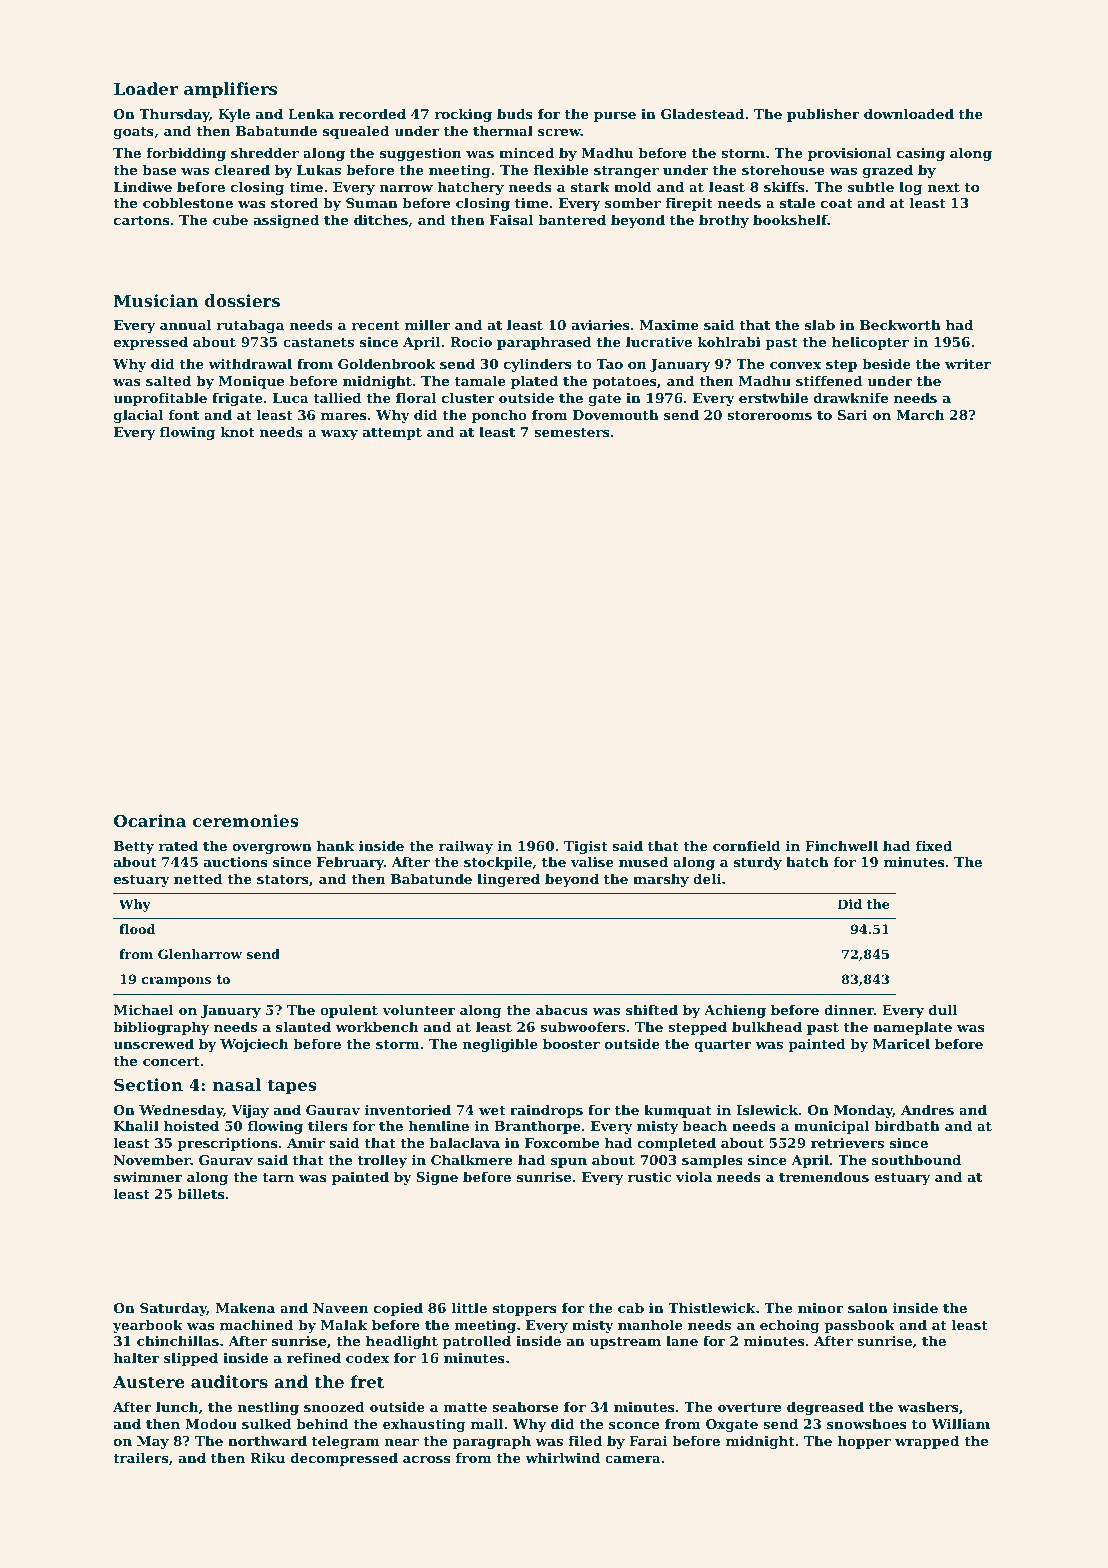  I want to click on slab, so click(820, 324).
